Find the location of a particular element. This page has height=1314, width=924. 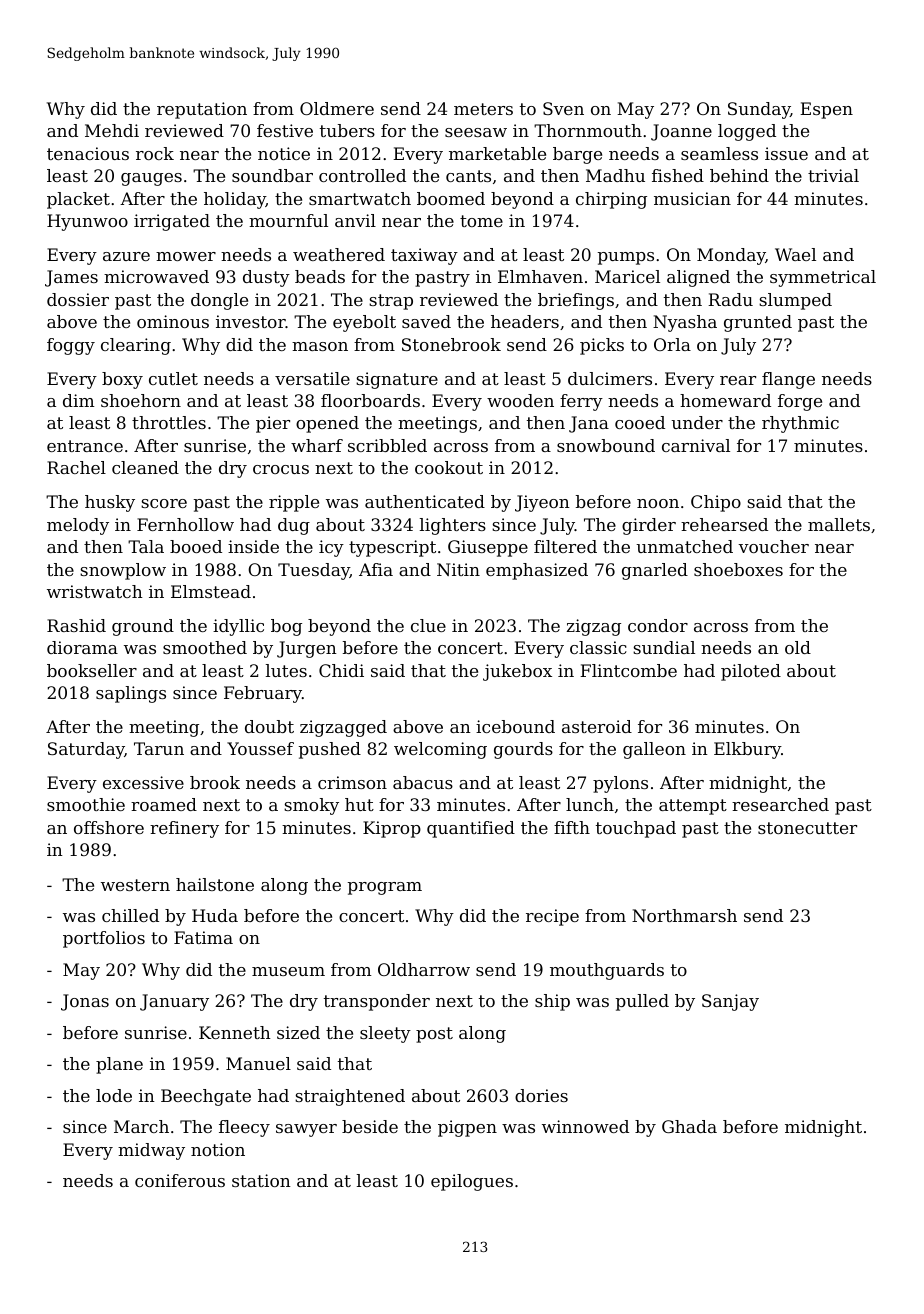

rhythmic is located at coordinates (800, 424).
